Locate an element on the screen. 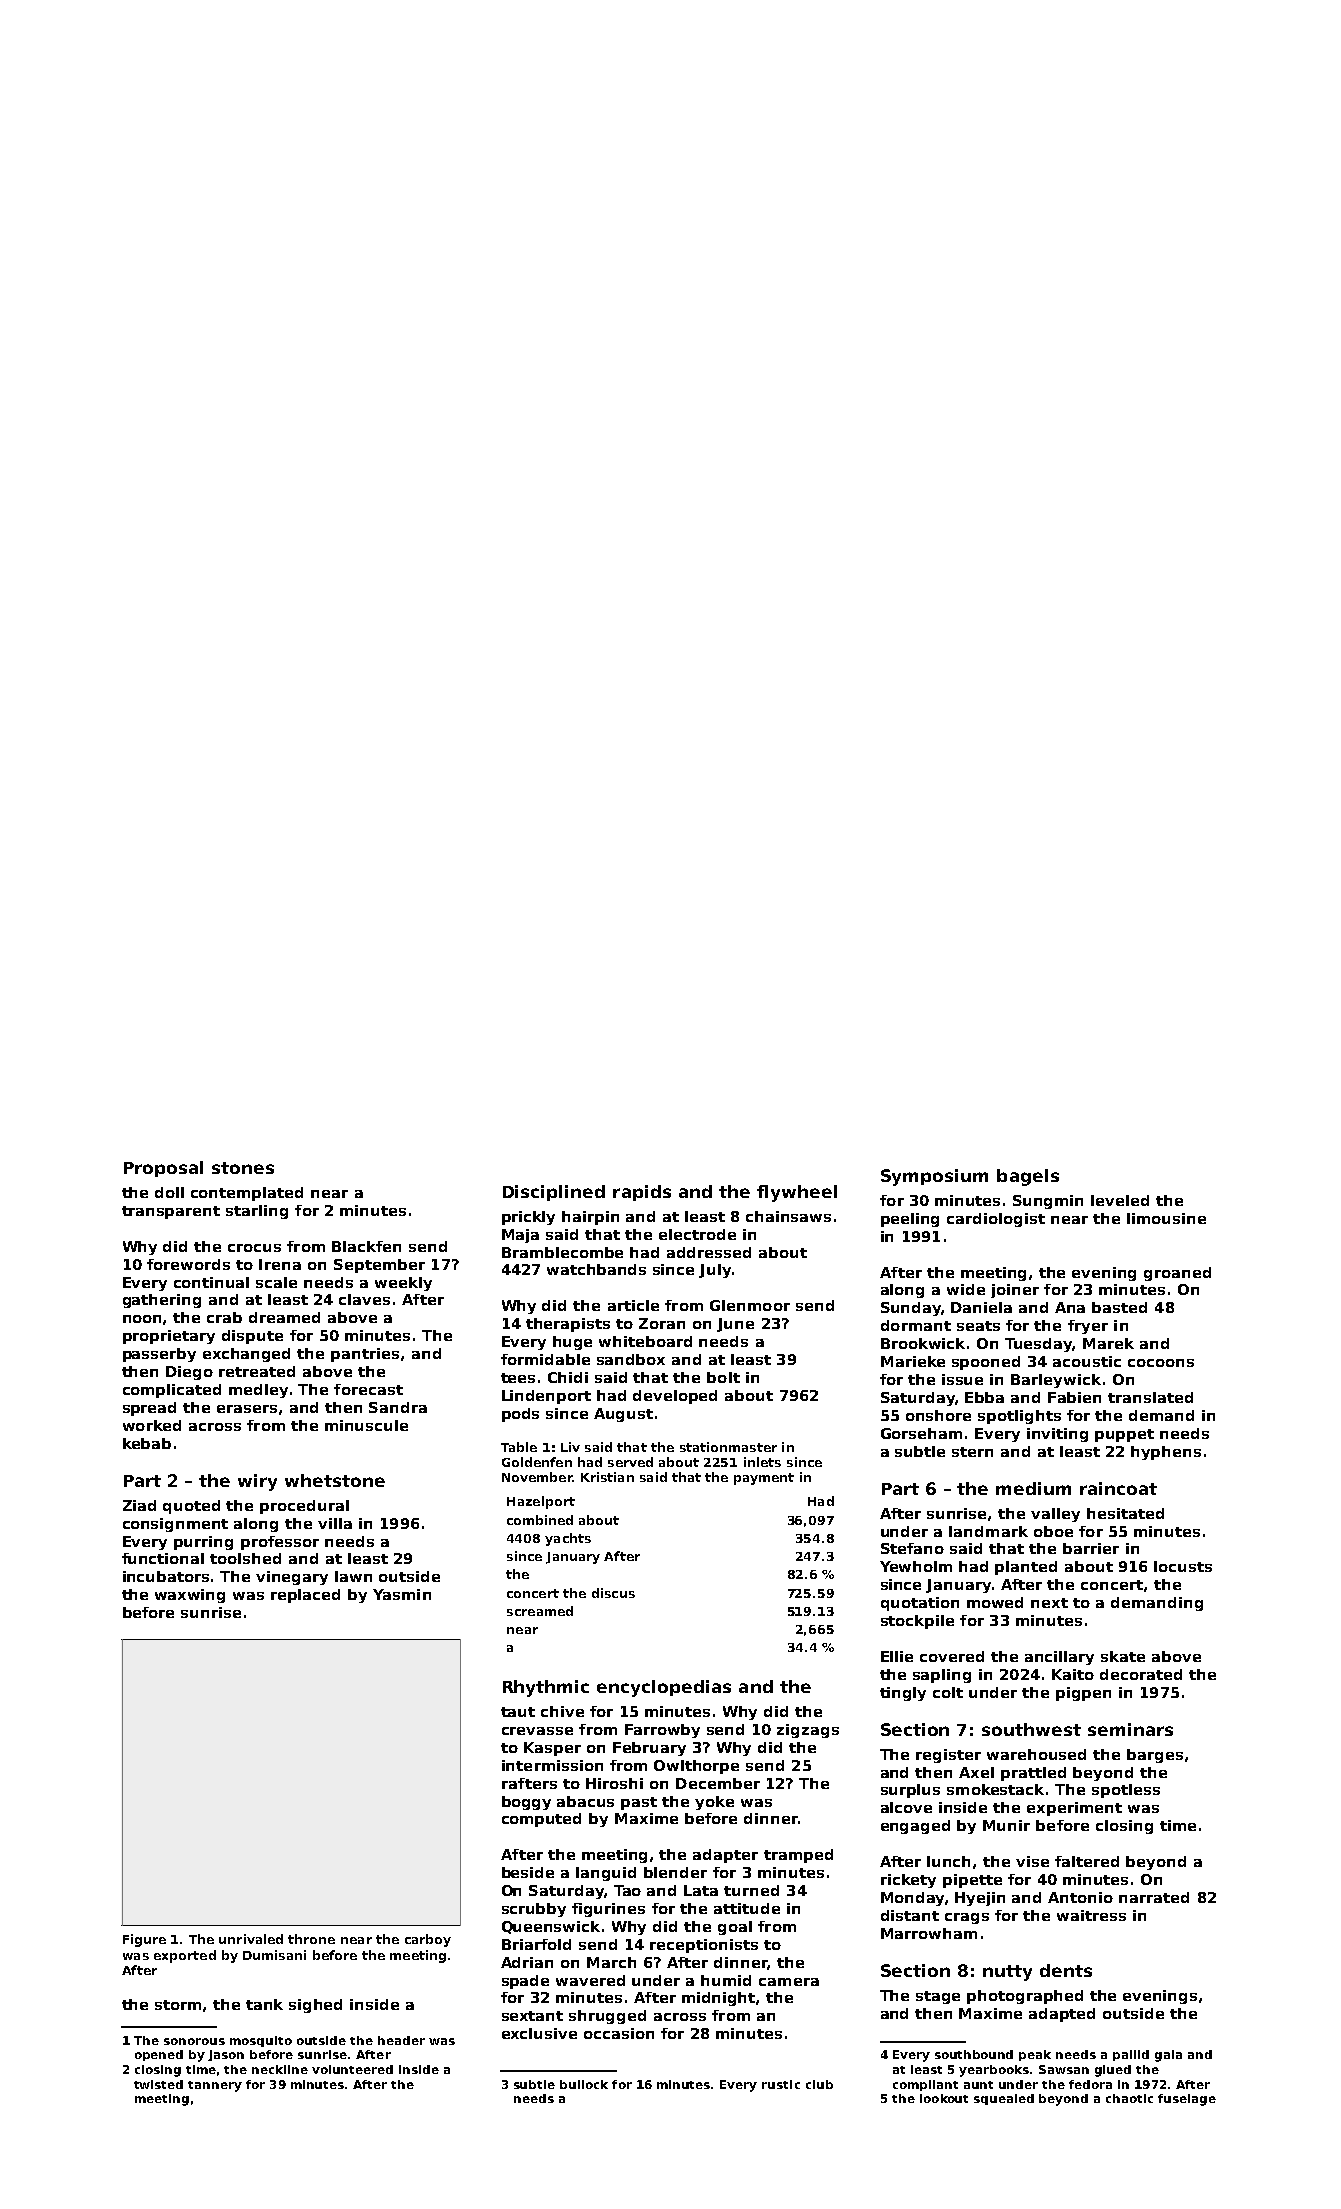 The width and height of the screenshot is (1341, 2209). contemplated is located at coordinates (247, 1194).
